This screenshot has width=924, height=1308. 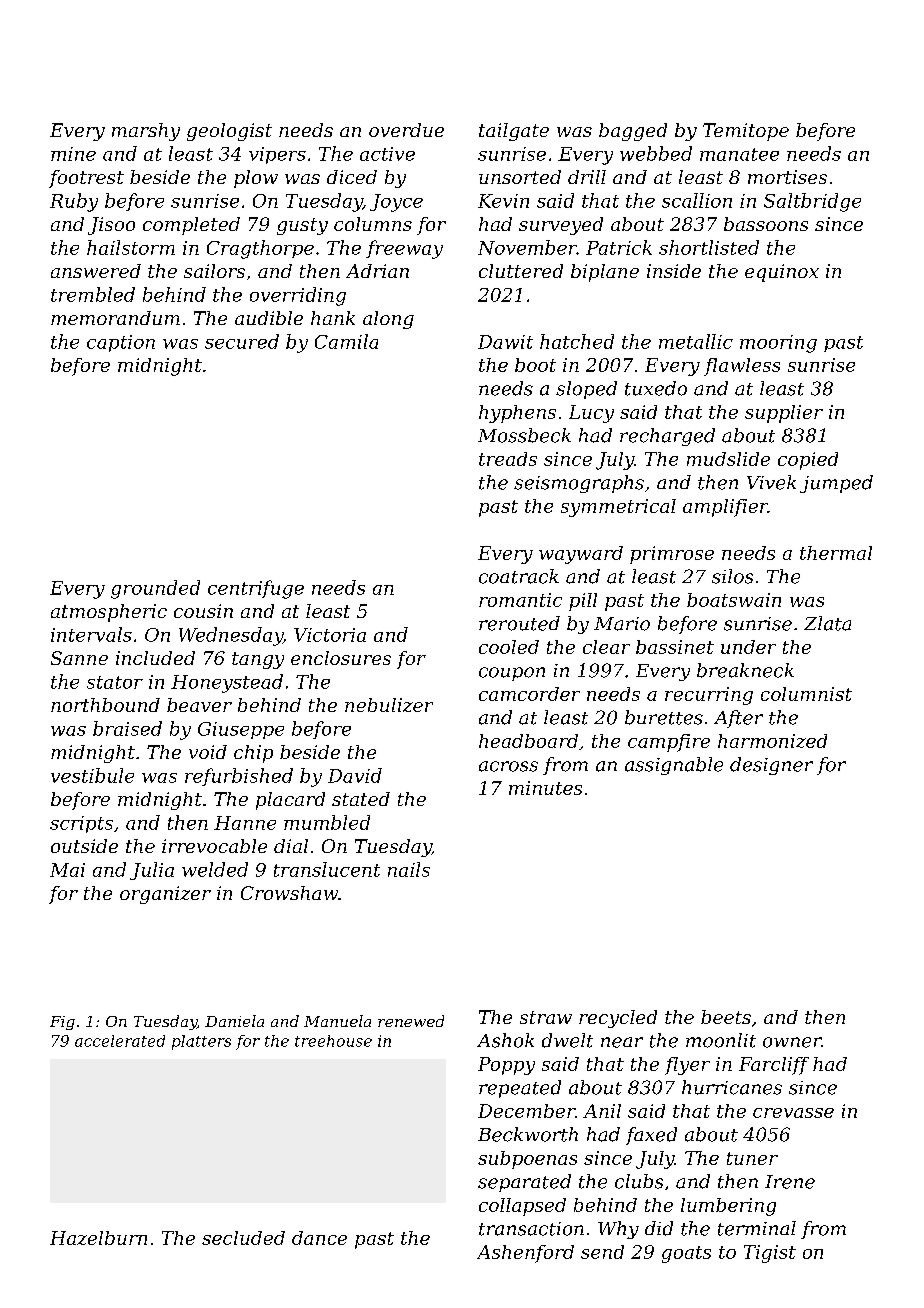 I want to click on nebulizer, so click(x=389, y=705).
